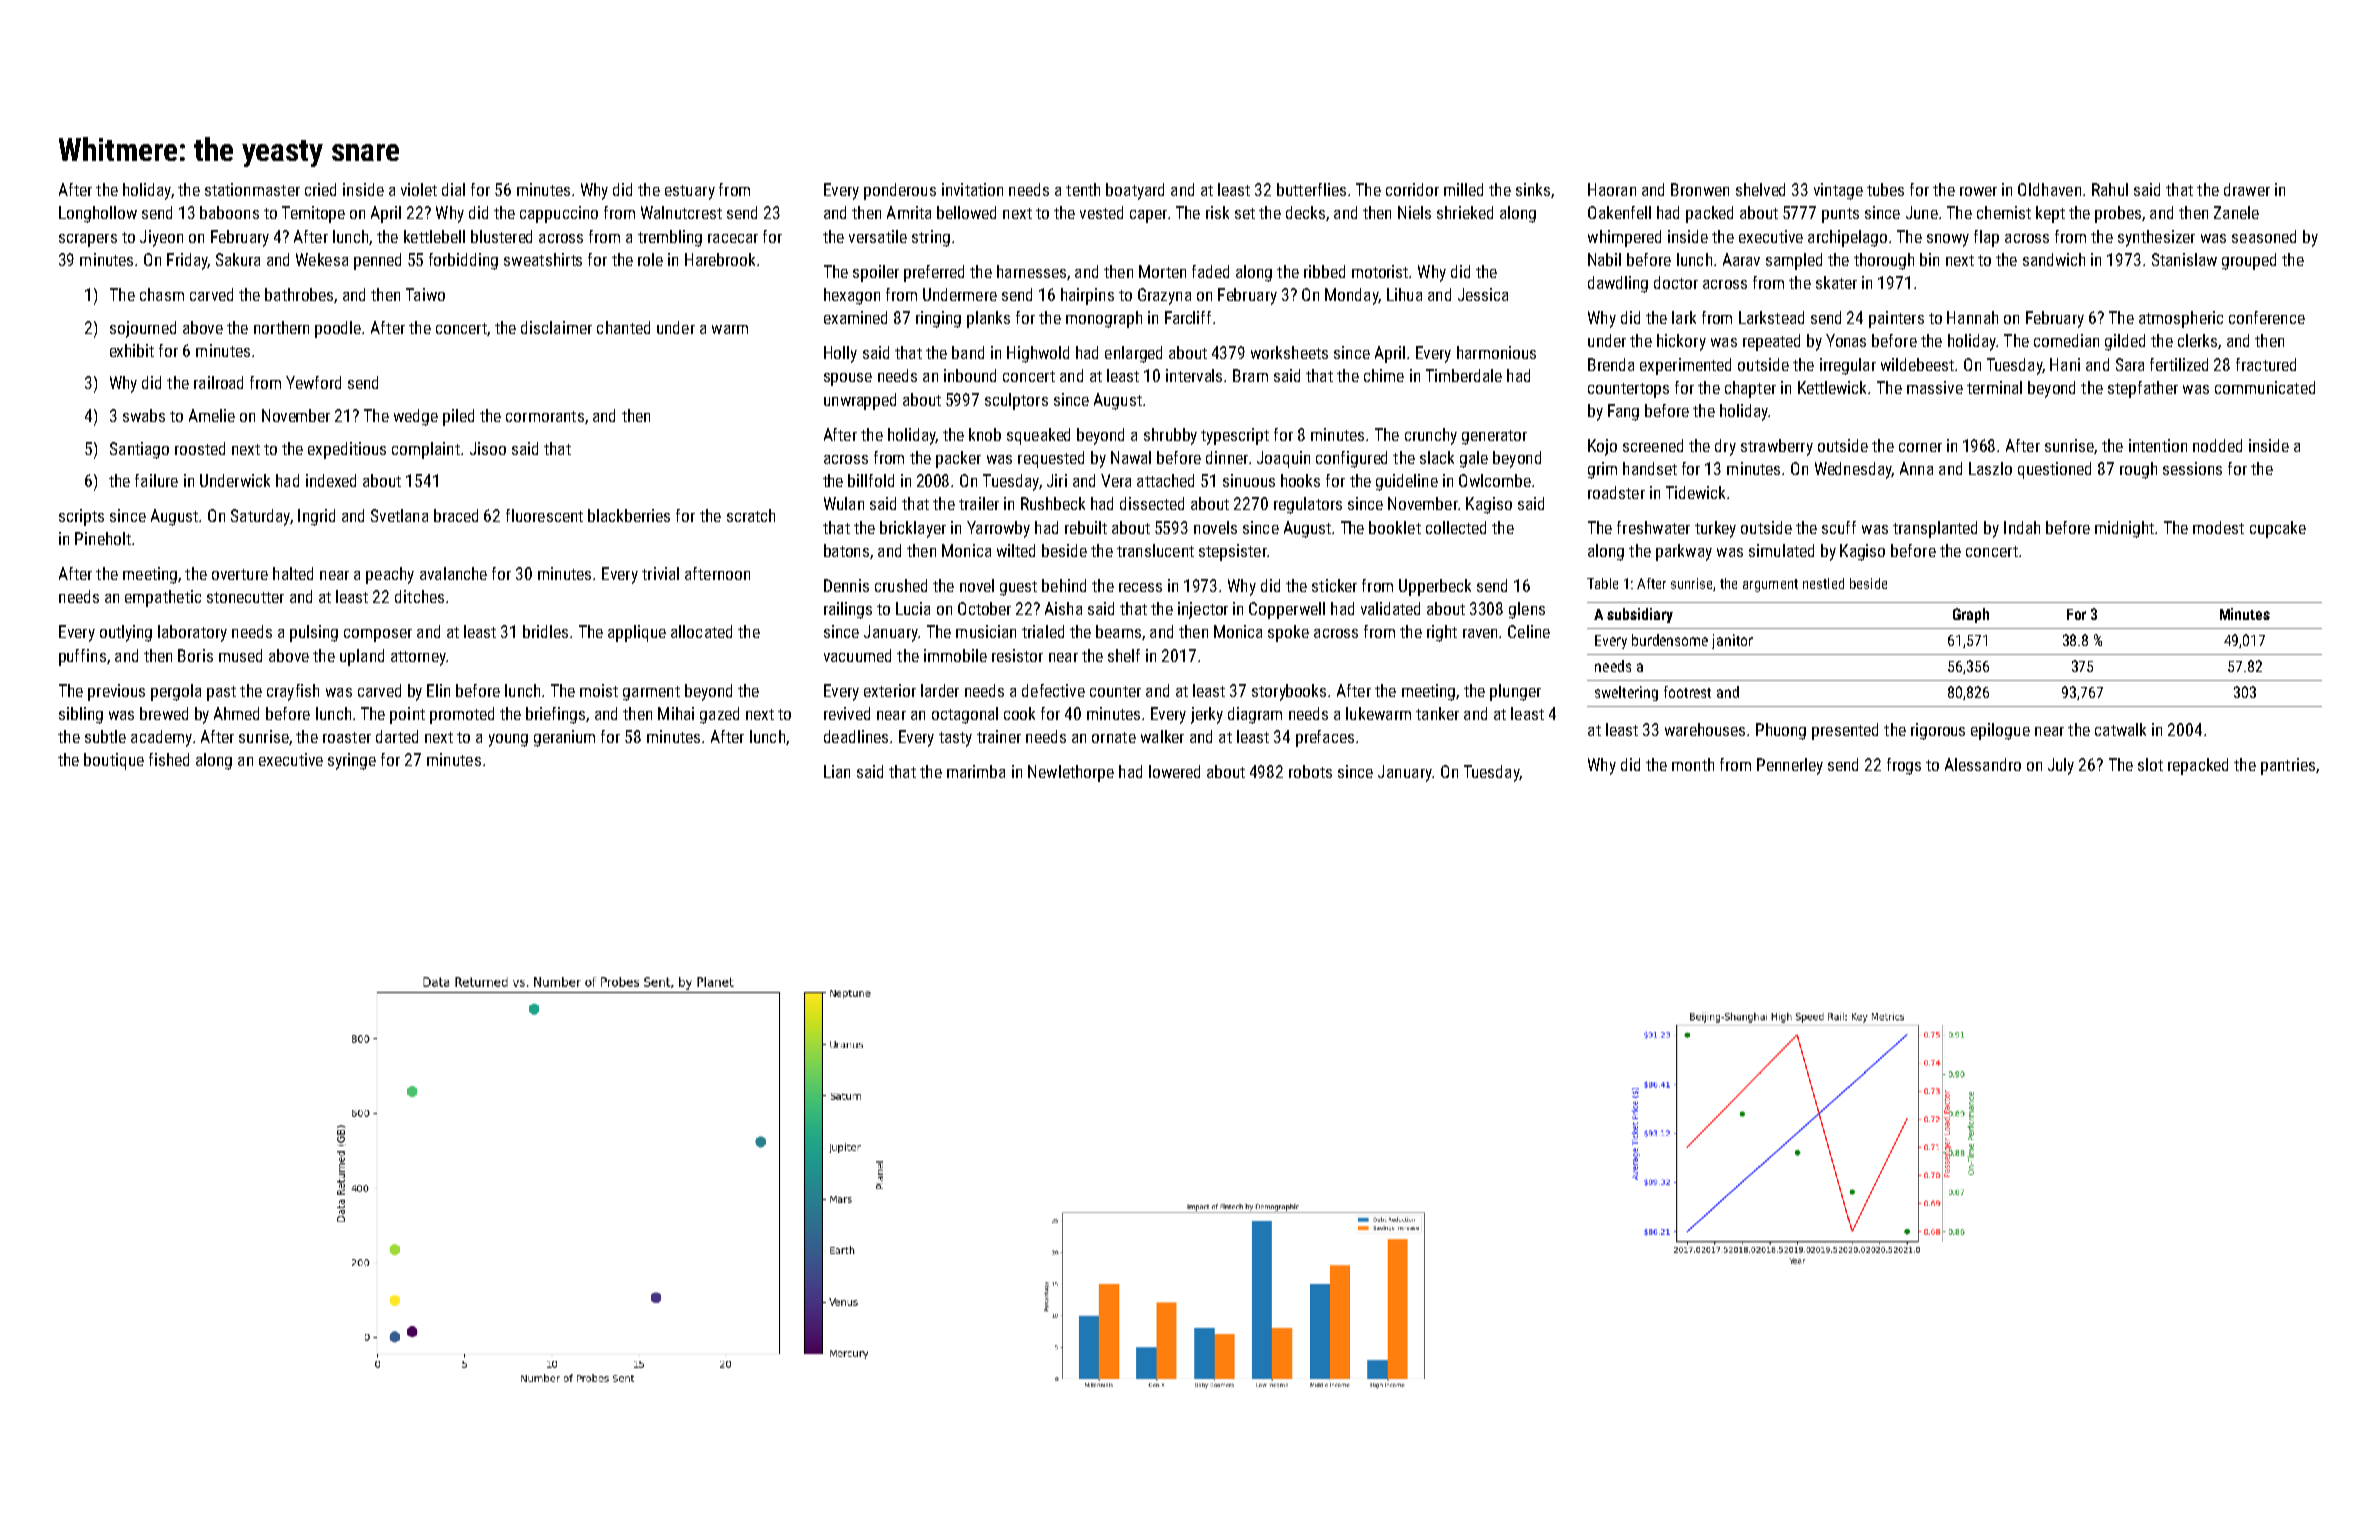 This page has width=2380, height=1540. What do you see at coordinates (1255, 715) in the page?
I see `diagram` at bounding box center [1255, 715].
